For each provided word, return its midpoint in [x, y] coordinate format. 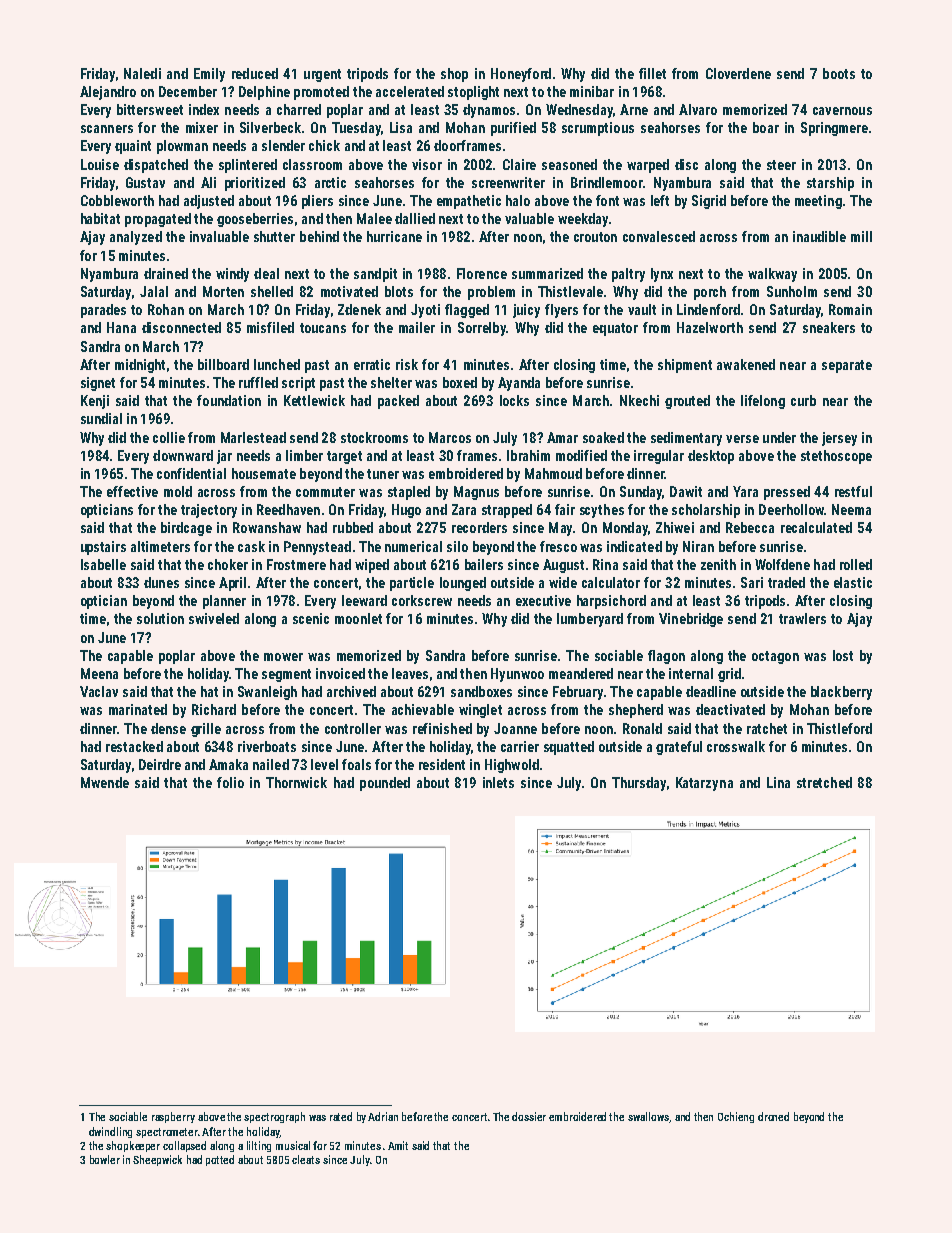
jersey [839, 439]
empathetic [469, 202]
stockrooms [374, 437]
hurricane [394, 236]
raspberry [173, 1117]
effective [132, 491]
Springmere [834, 129]
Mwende [105, 782]
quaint [133, 147]
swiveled [214, 618]
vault [642, 309]
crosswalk [736, 746]
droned [773, 1116]
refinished [442, 728]
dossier [529, 1116]
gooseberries [255, 220]
